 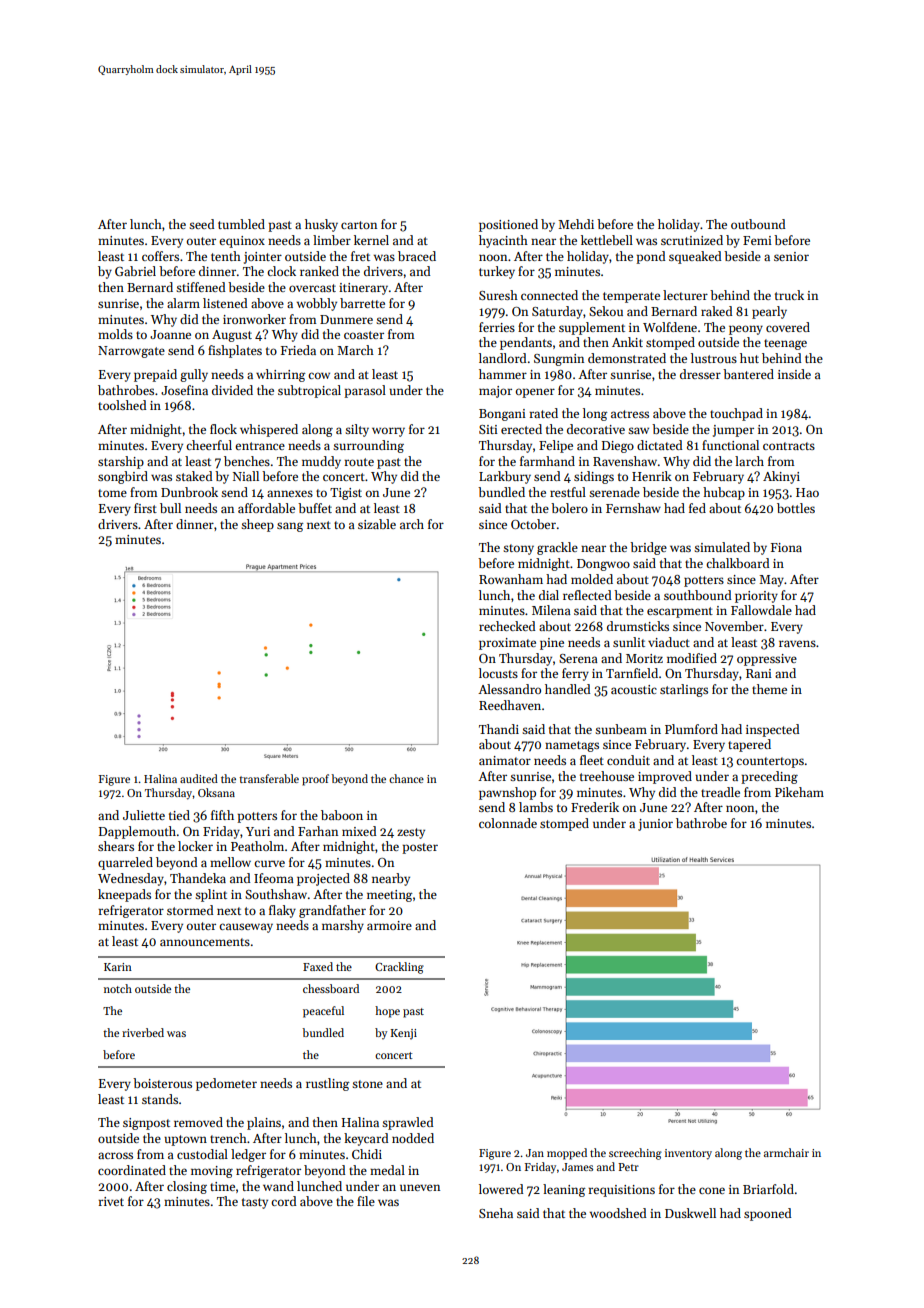 What do you see at coordinates (508, 823) in the screenshot?
I see `colonnade` at bounding box center [508, 823].
